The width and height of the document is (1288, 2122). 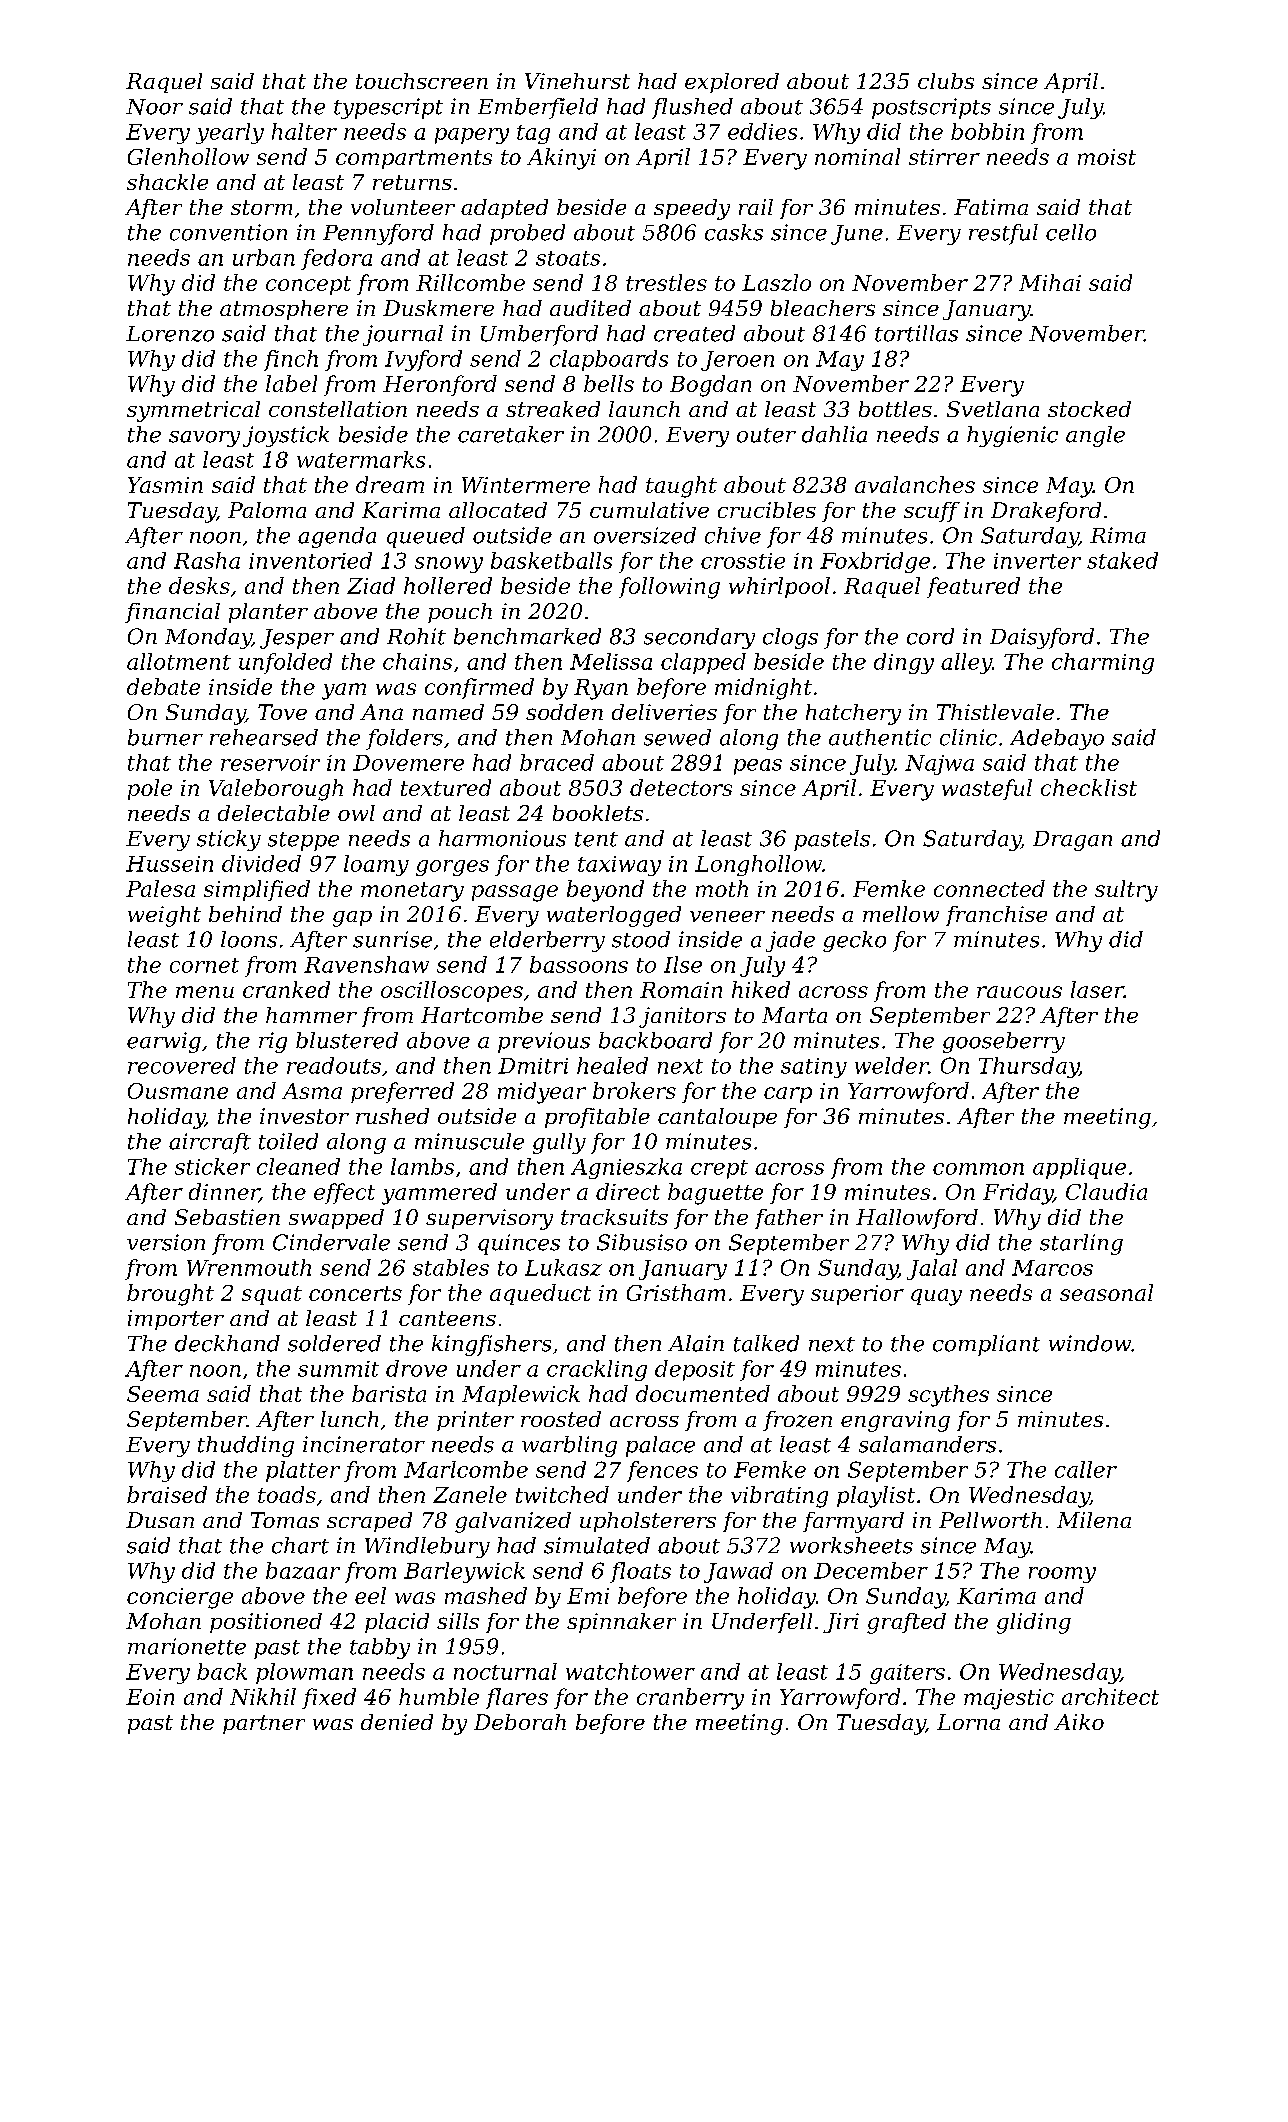 I want to click on midnight, so click(x=763, y=689).
